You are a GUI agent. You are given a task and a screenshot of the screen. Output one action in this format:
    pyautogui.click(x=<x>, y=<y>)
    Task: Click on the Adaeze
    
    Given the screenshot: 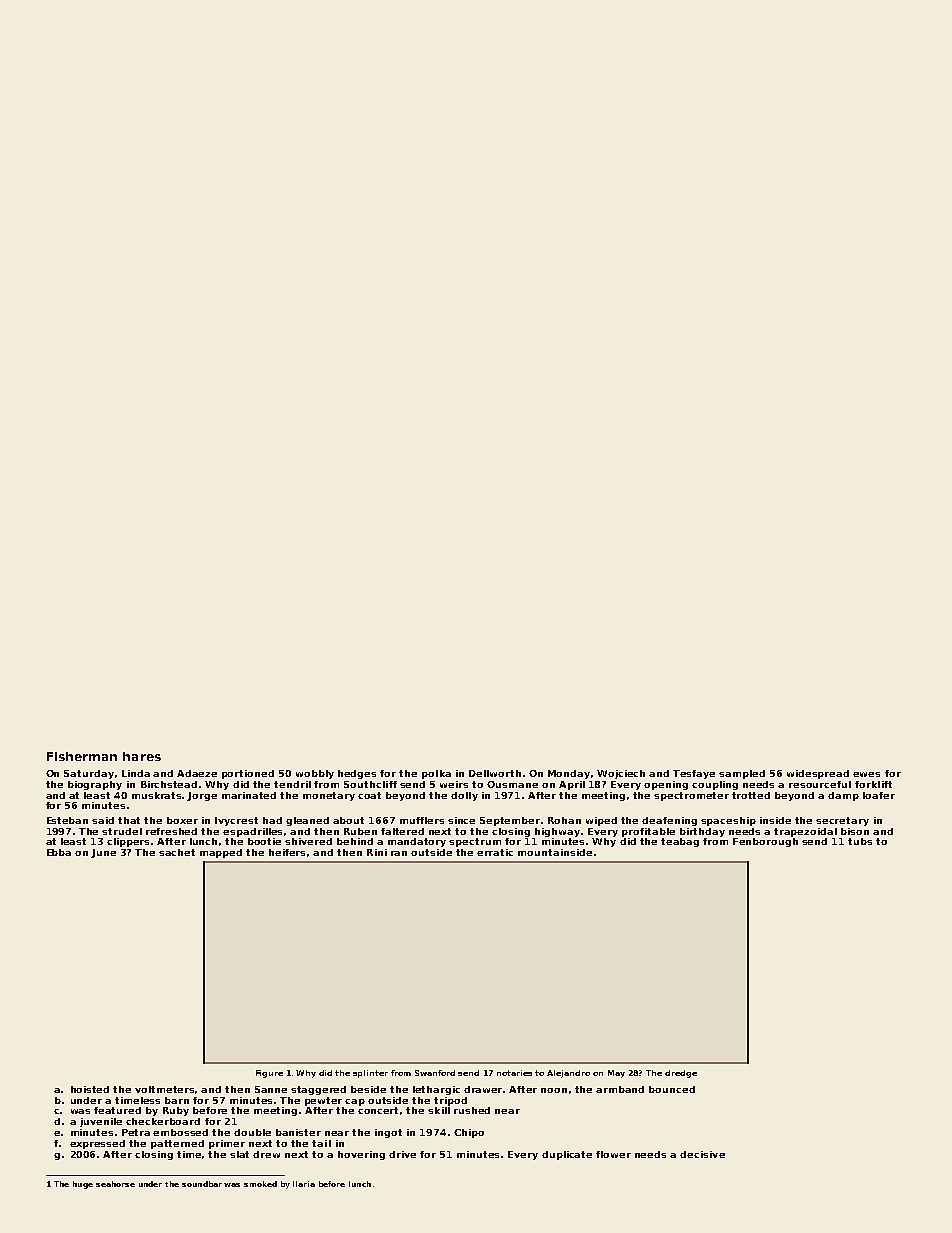 What is the action you would take?
    pyautogui.click(x=197, y=773)
